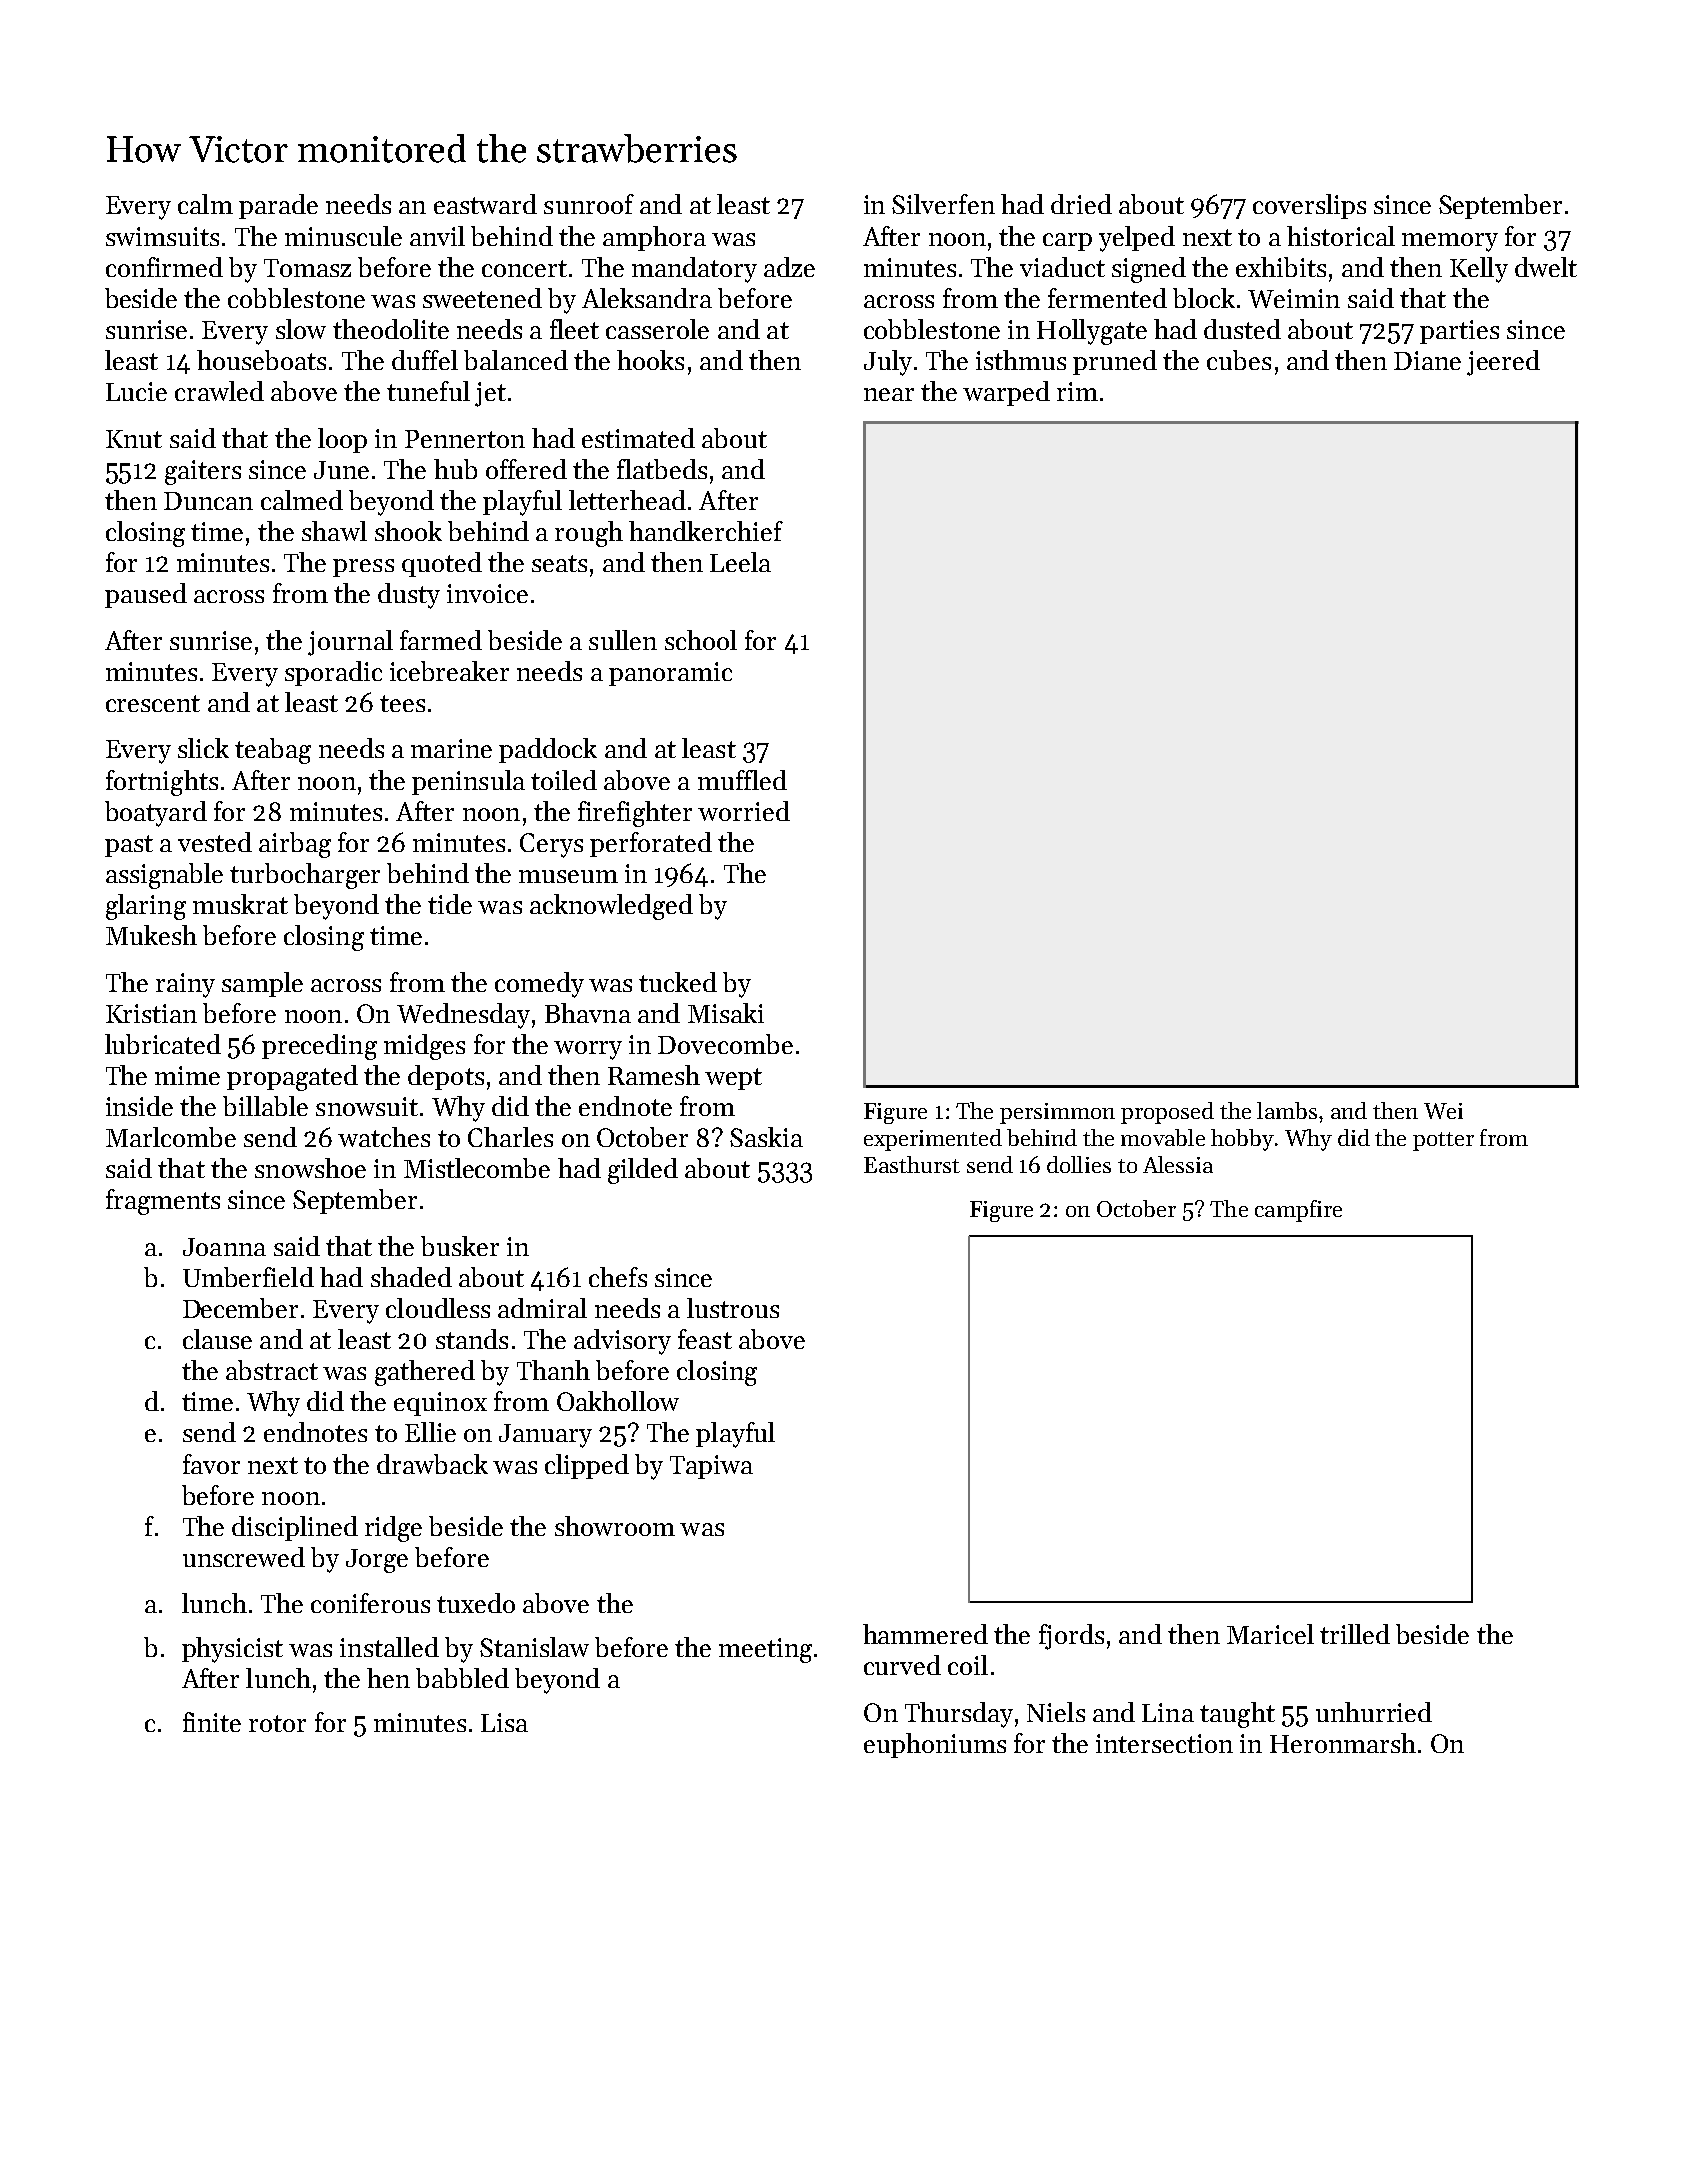 The image size is (1683, 2178). What do you see at coordinates (1503, 363) in the page?
I see `jeered` at bounding box center [1503, 363].
